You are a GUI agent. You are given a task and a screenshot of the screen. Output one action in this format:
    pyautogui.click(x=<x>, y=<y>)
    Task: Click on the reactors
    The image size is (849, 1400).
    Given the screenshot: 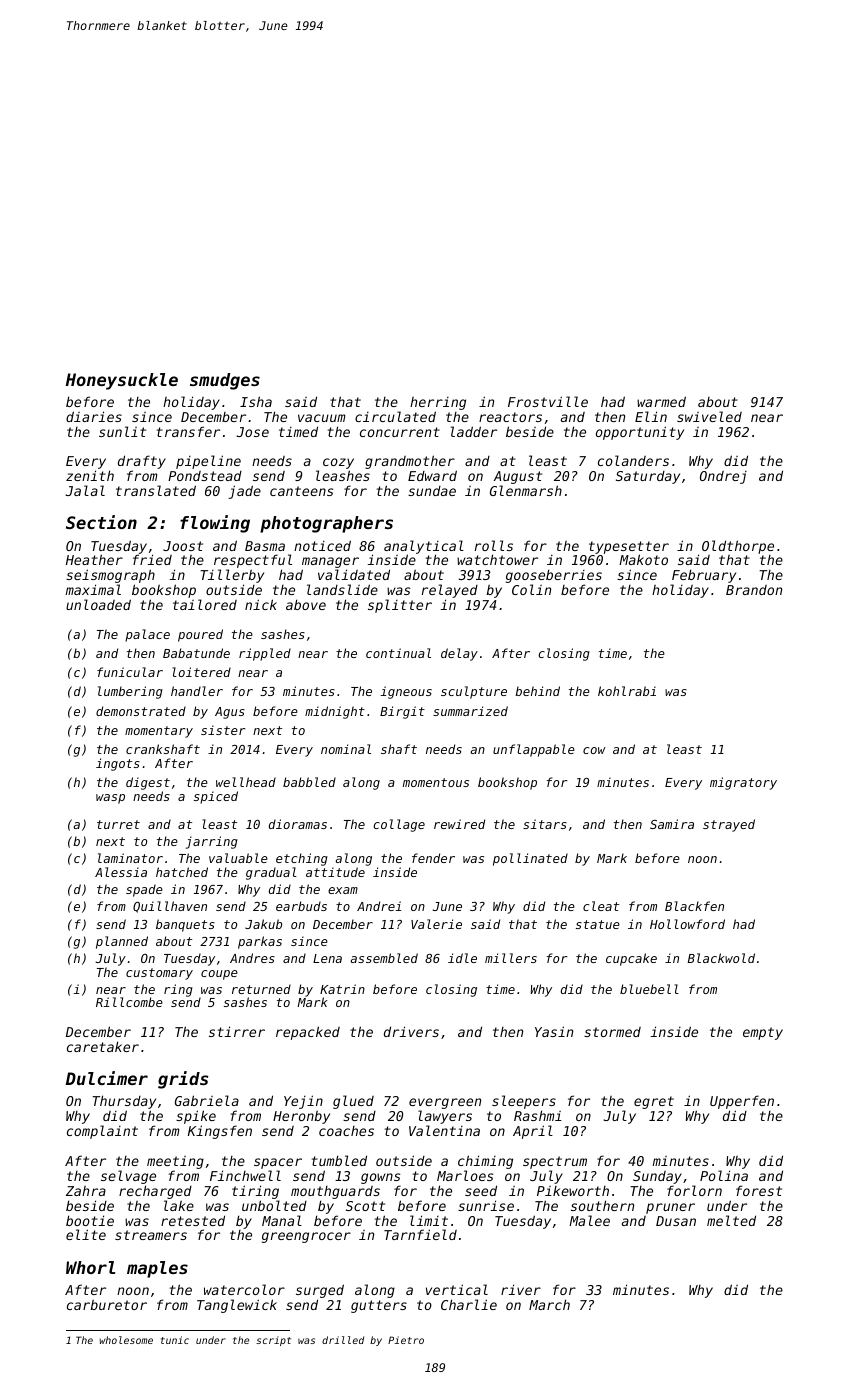 What is the action you would take?
    pyautogui.click(x=510, y=417)
